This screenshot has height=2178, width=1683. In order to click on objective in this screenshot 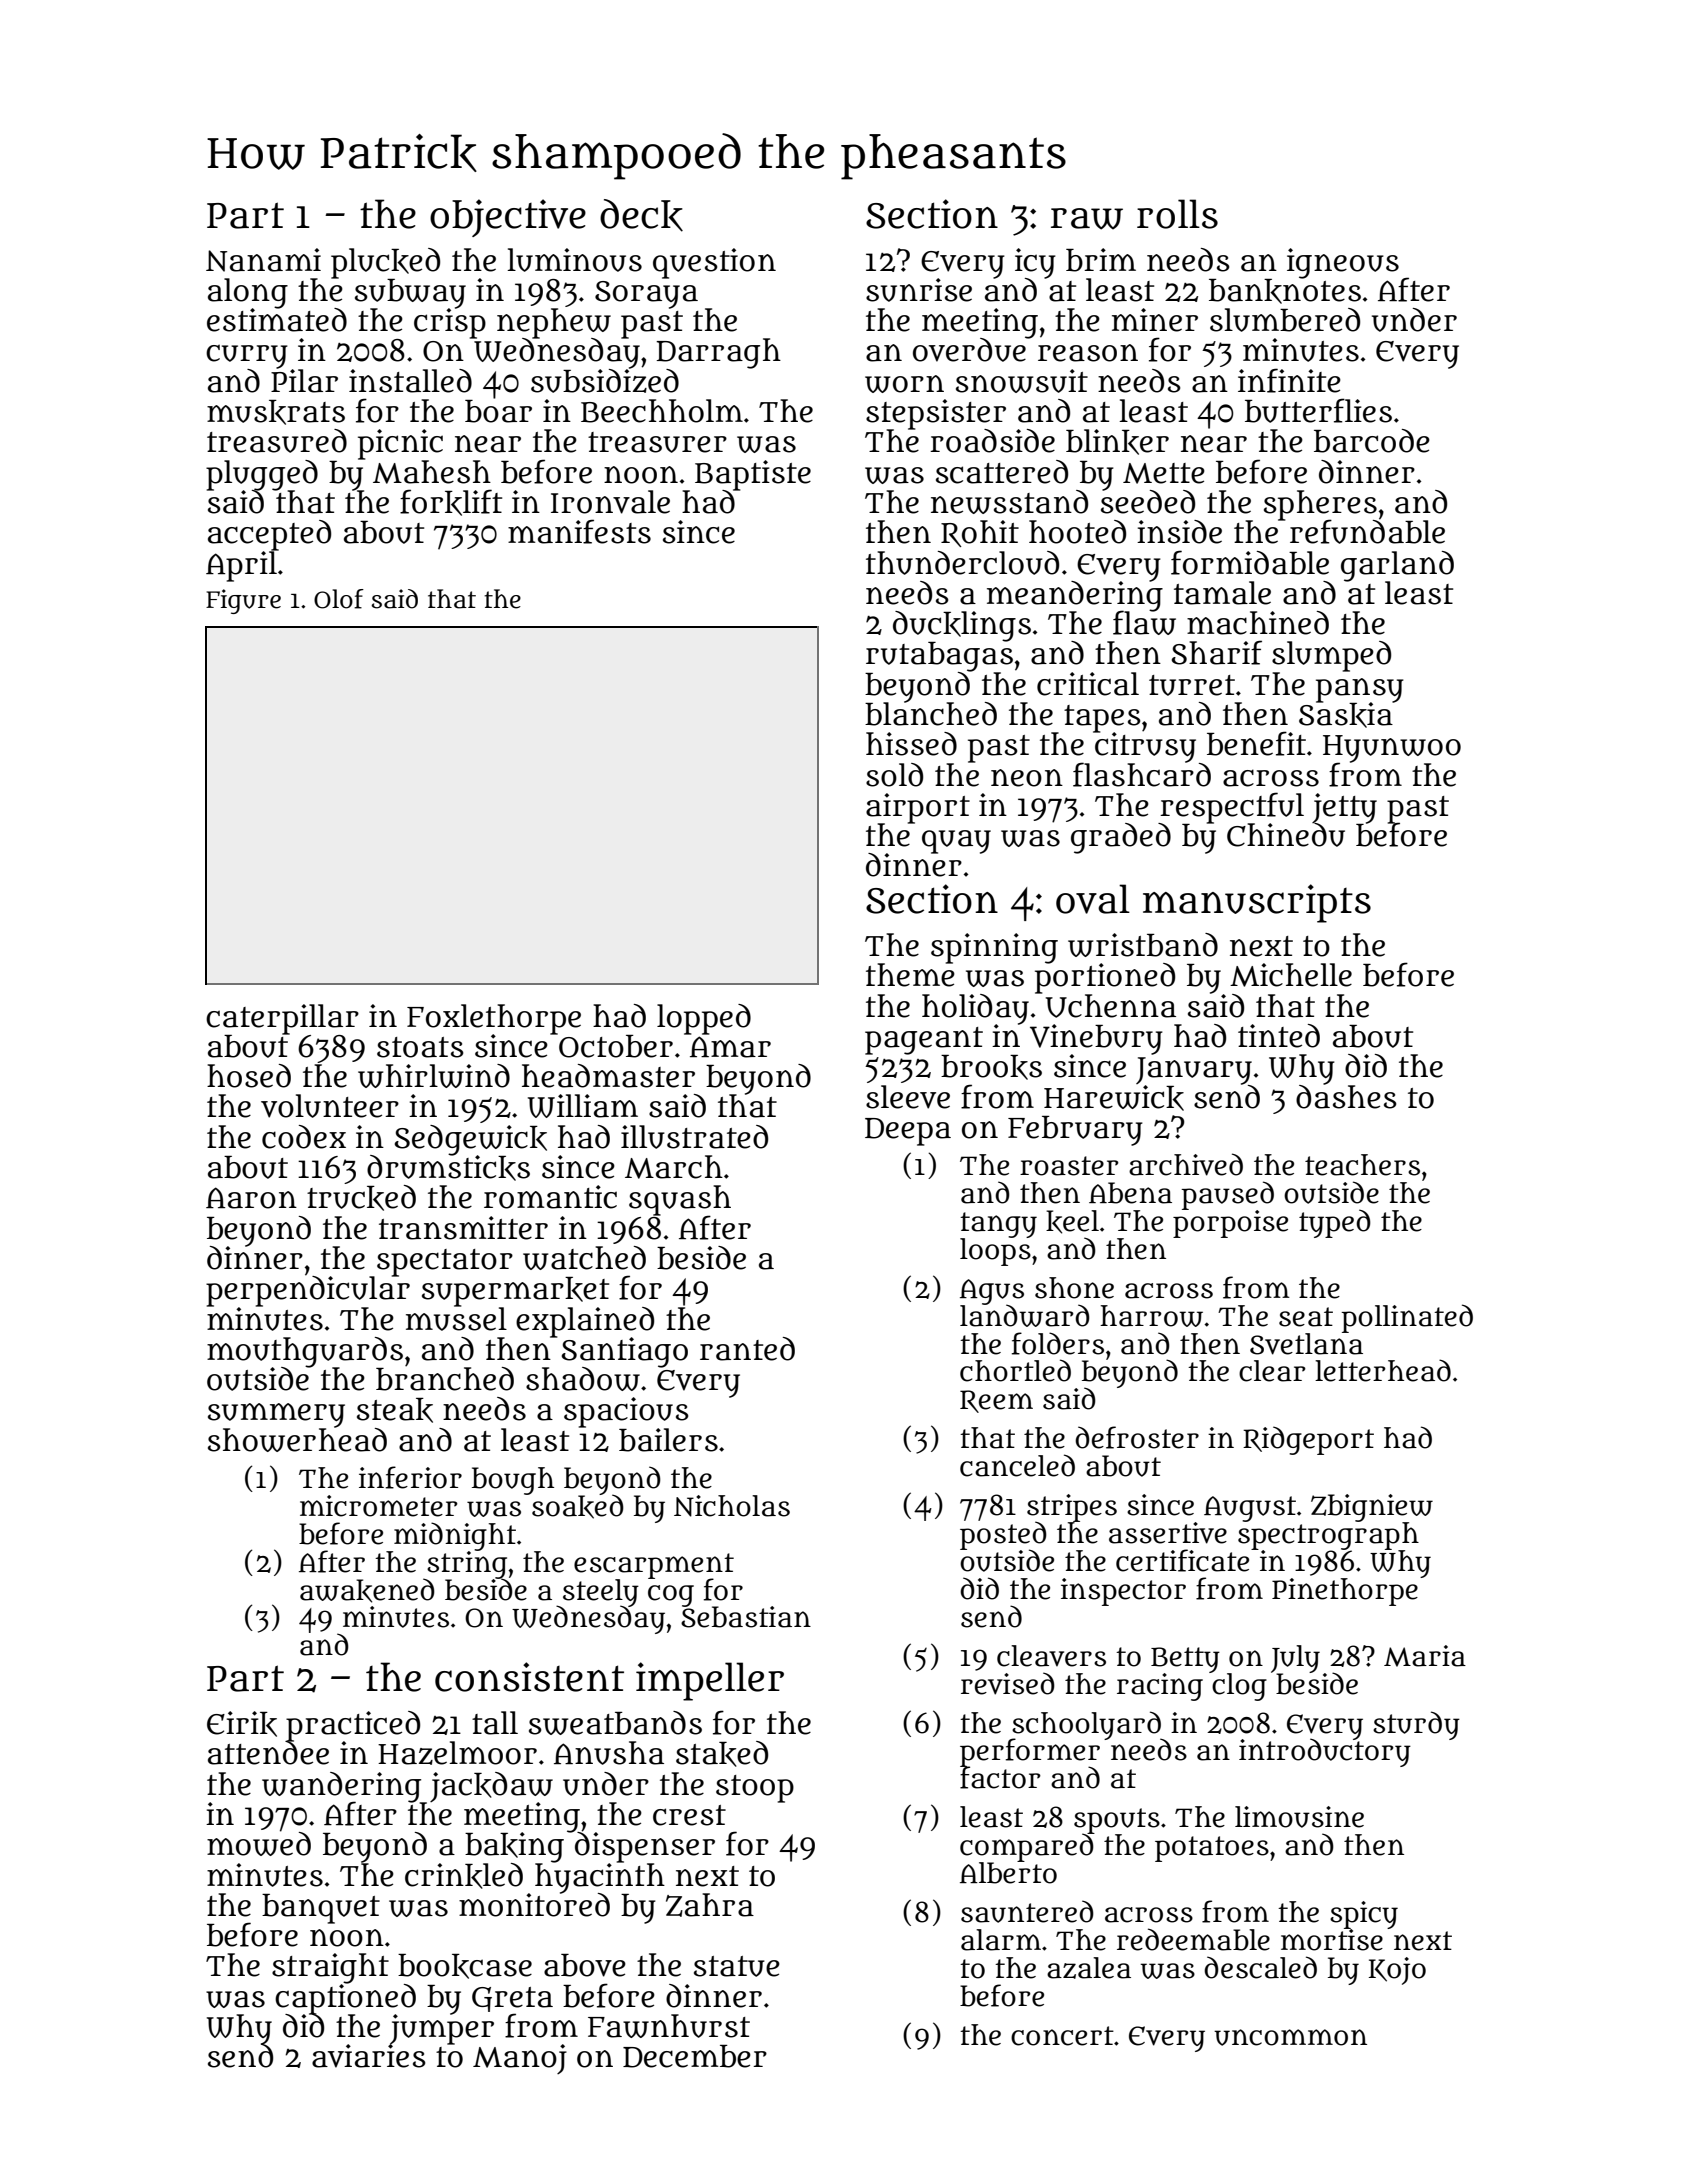, I will do `click(508, 218)`.
